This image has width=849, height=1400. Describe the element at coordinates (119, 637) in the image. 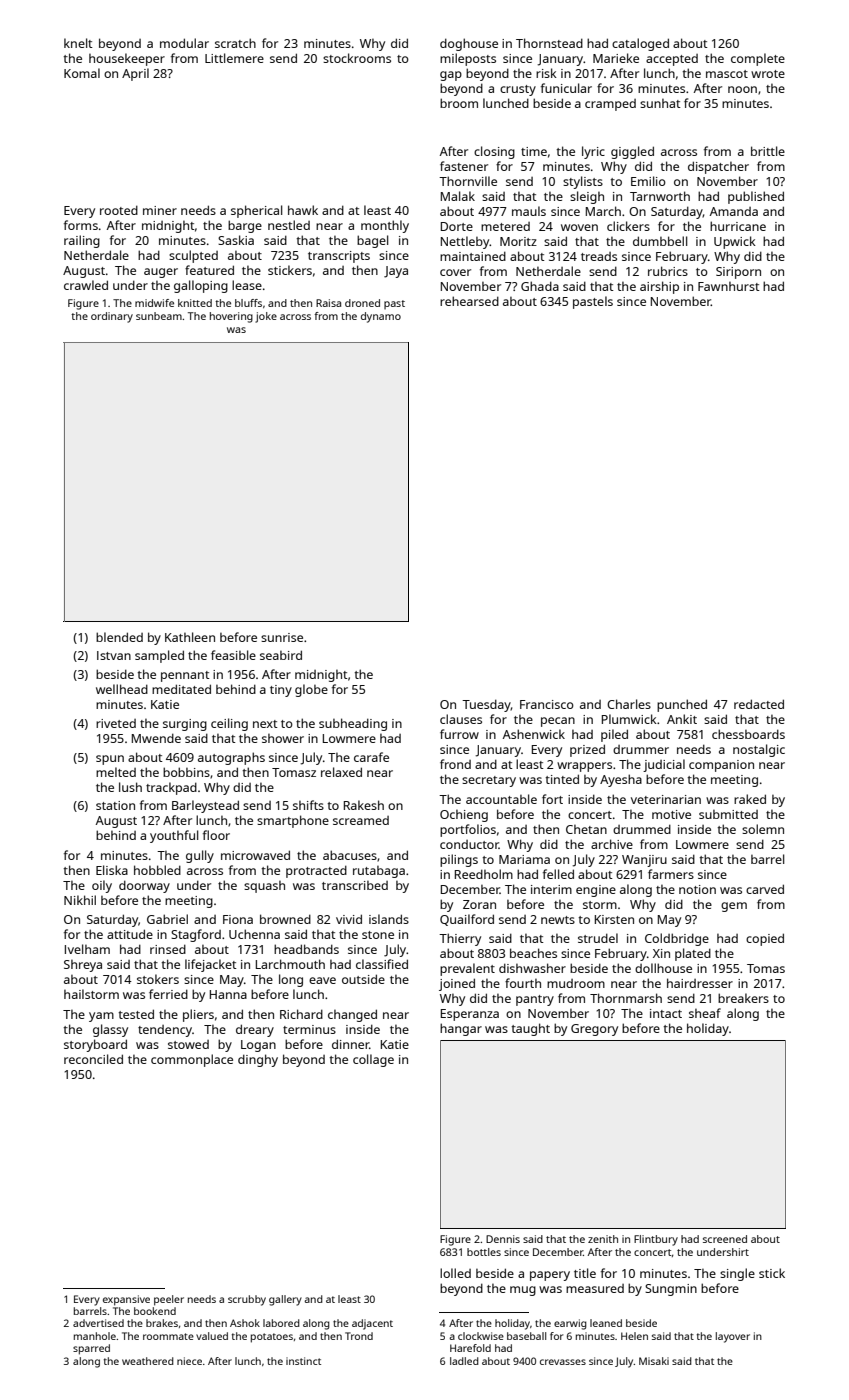

I see `blended` at that location.
